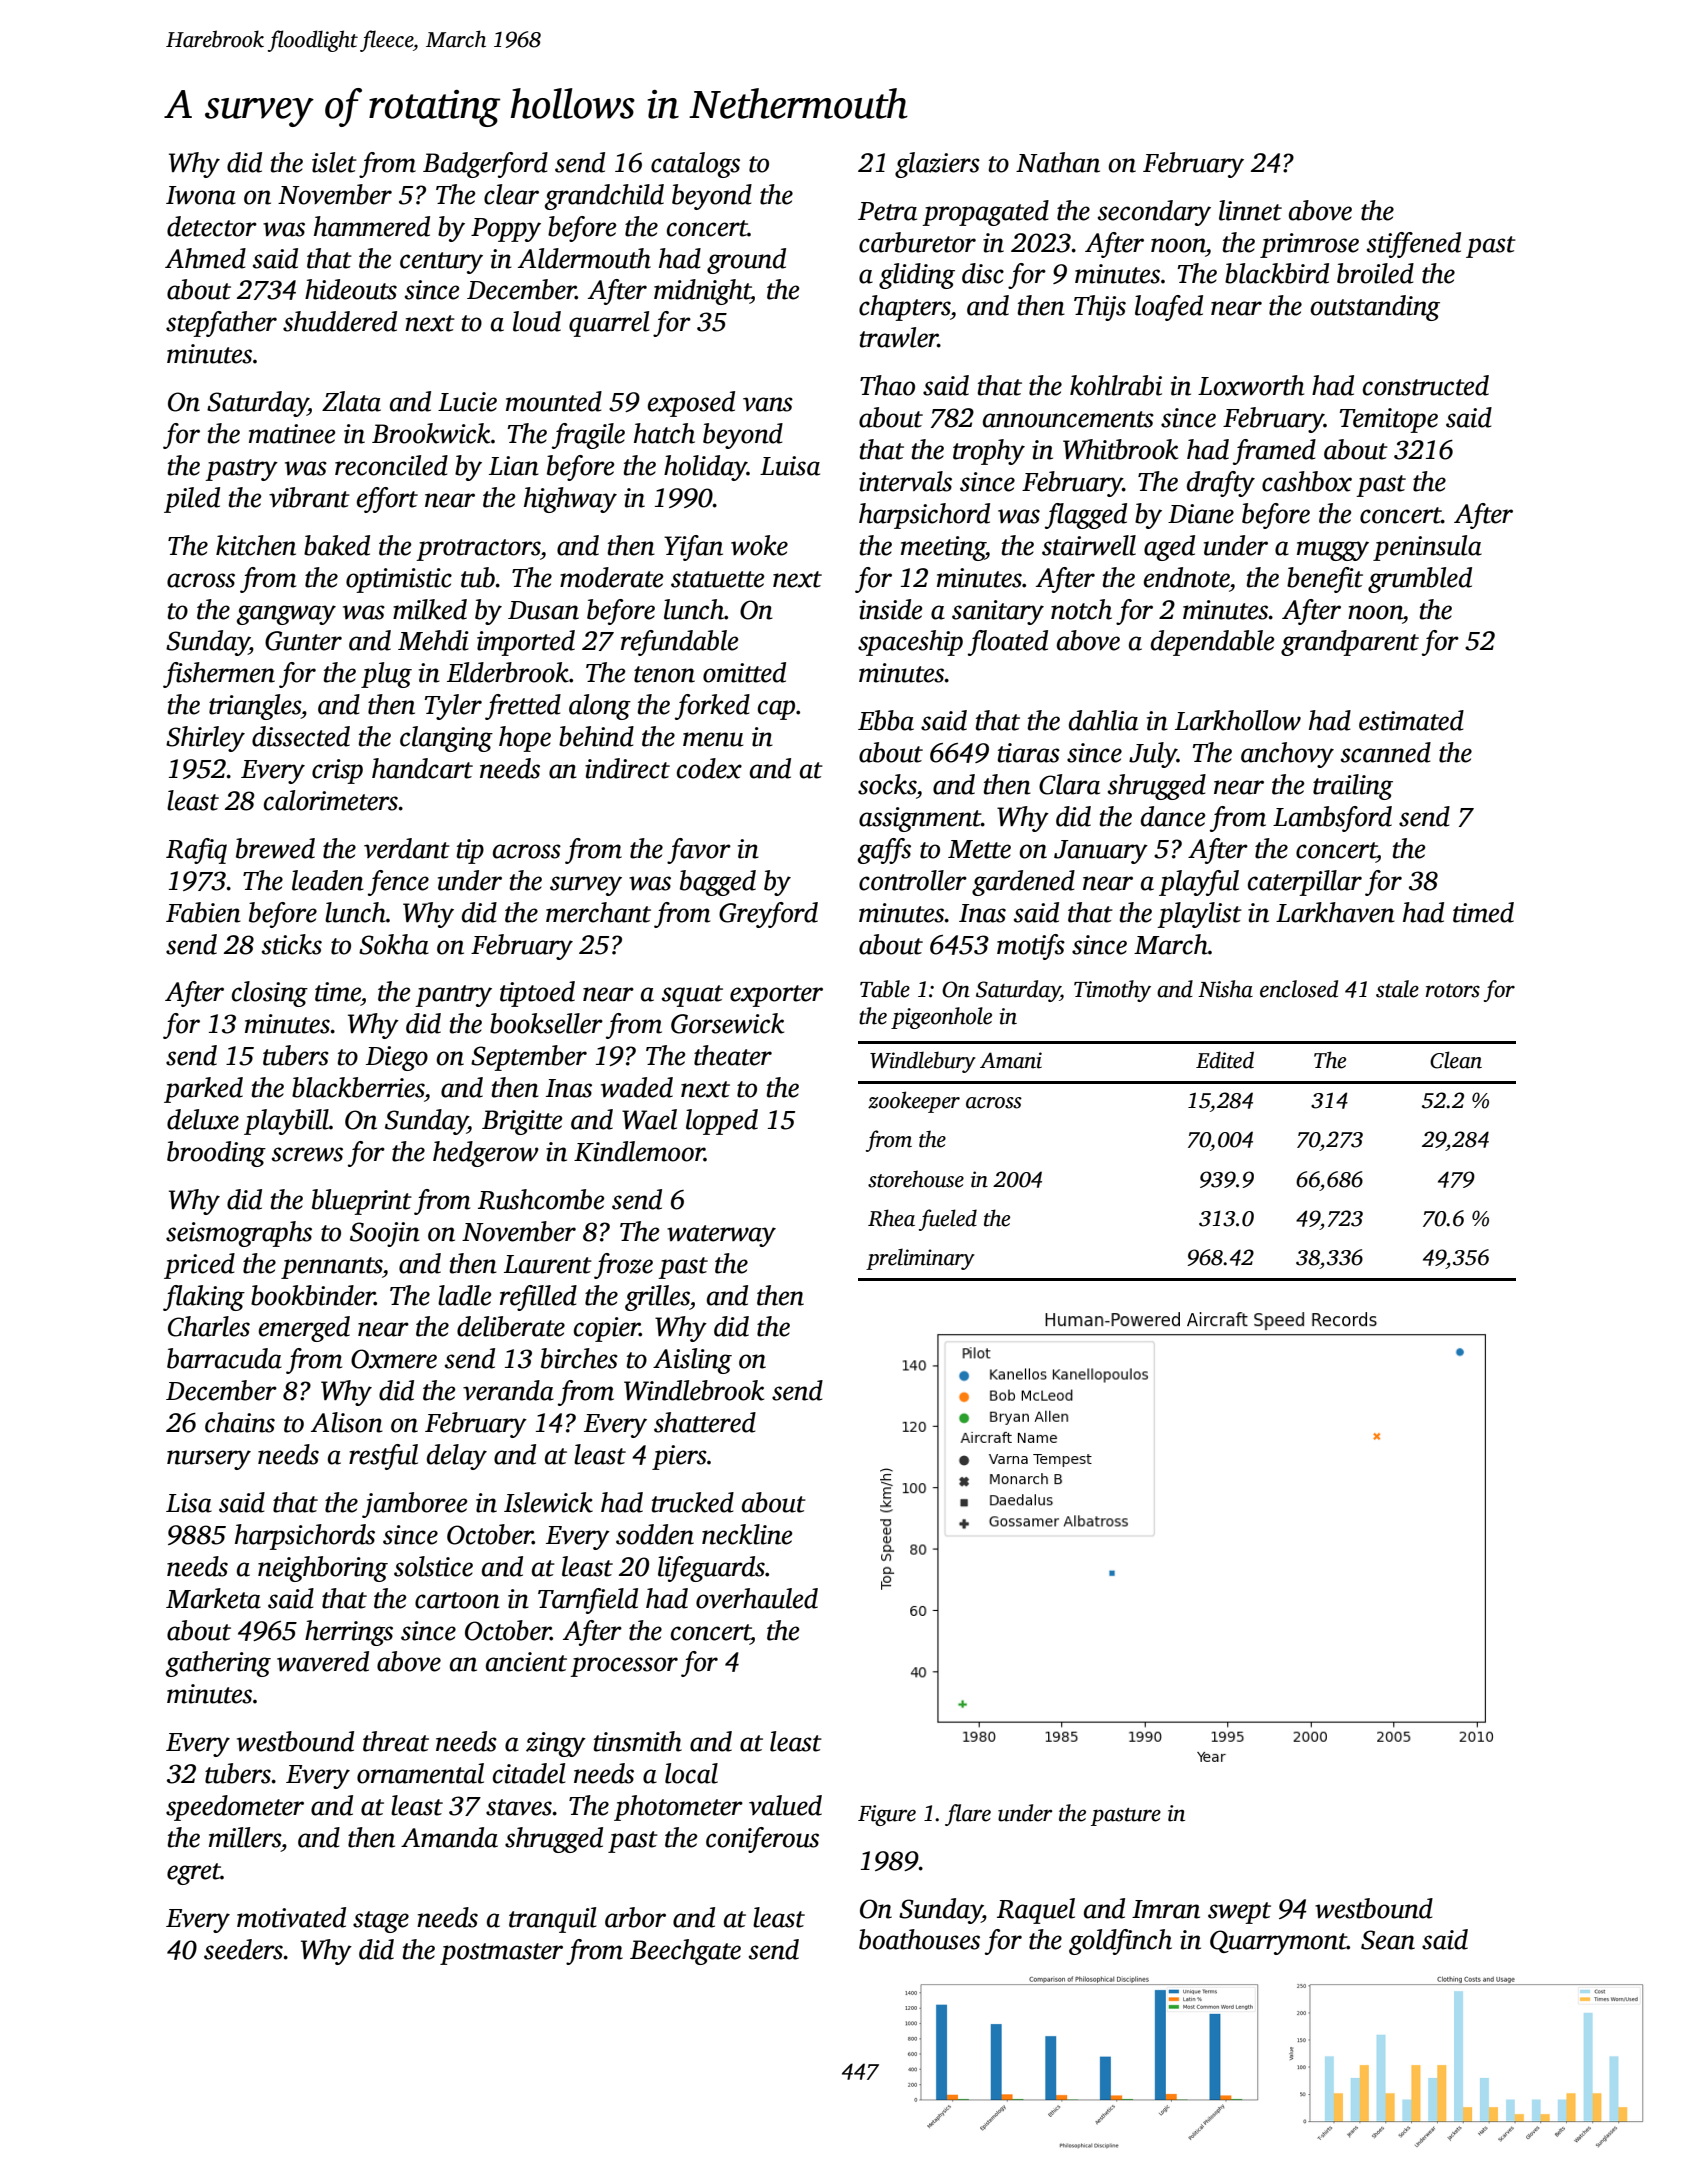  I want to click on floated, so click(1008, 643).
